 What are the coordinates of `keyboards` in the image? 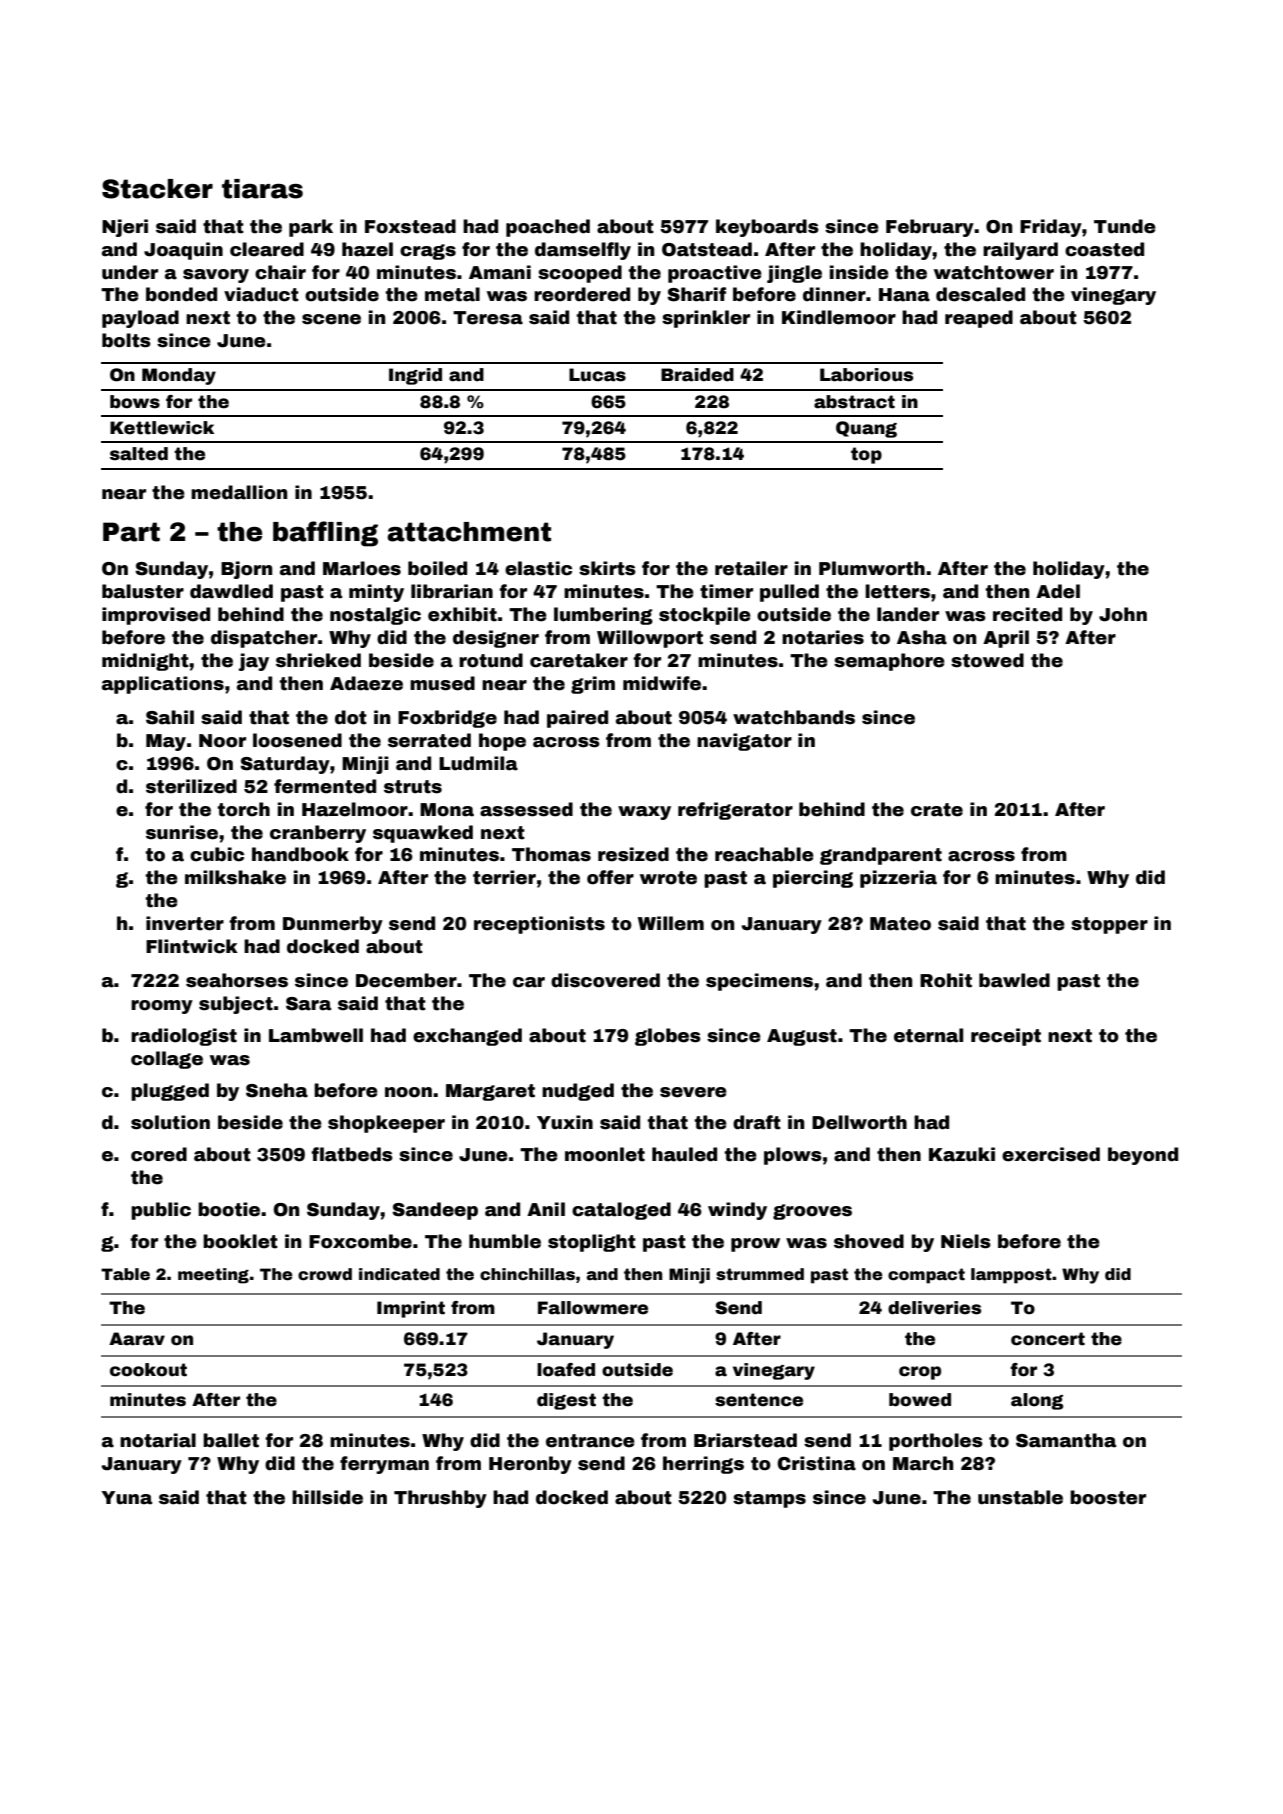 It's located at (767, 228).
